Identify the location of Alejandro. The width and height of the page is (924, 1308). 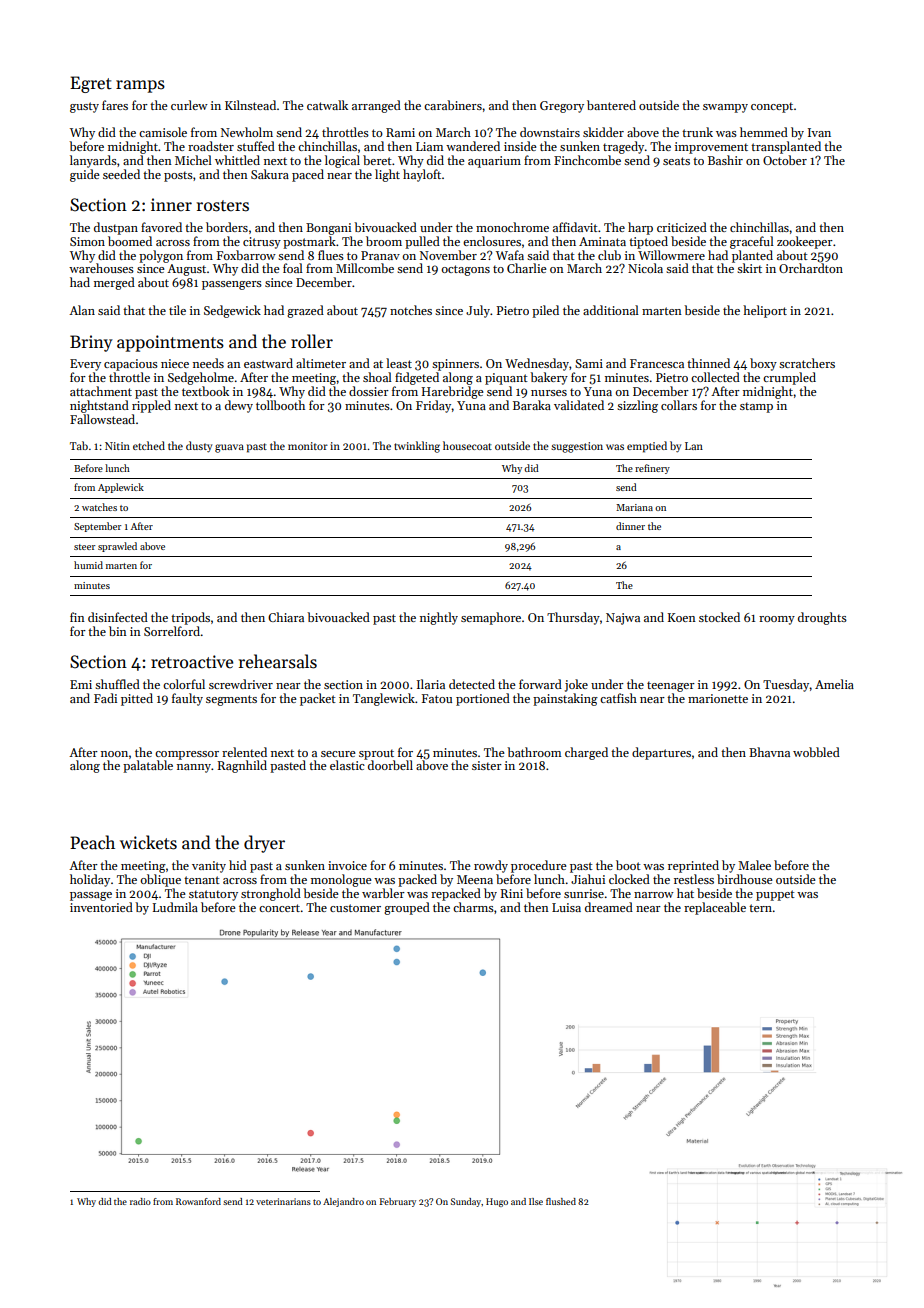
(343, 1202).
